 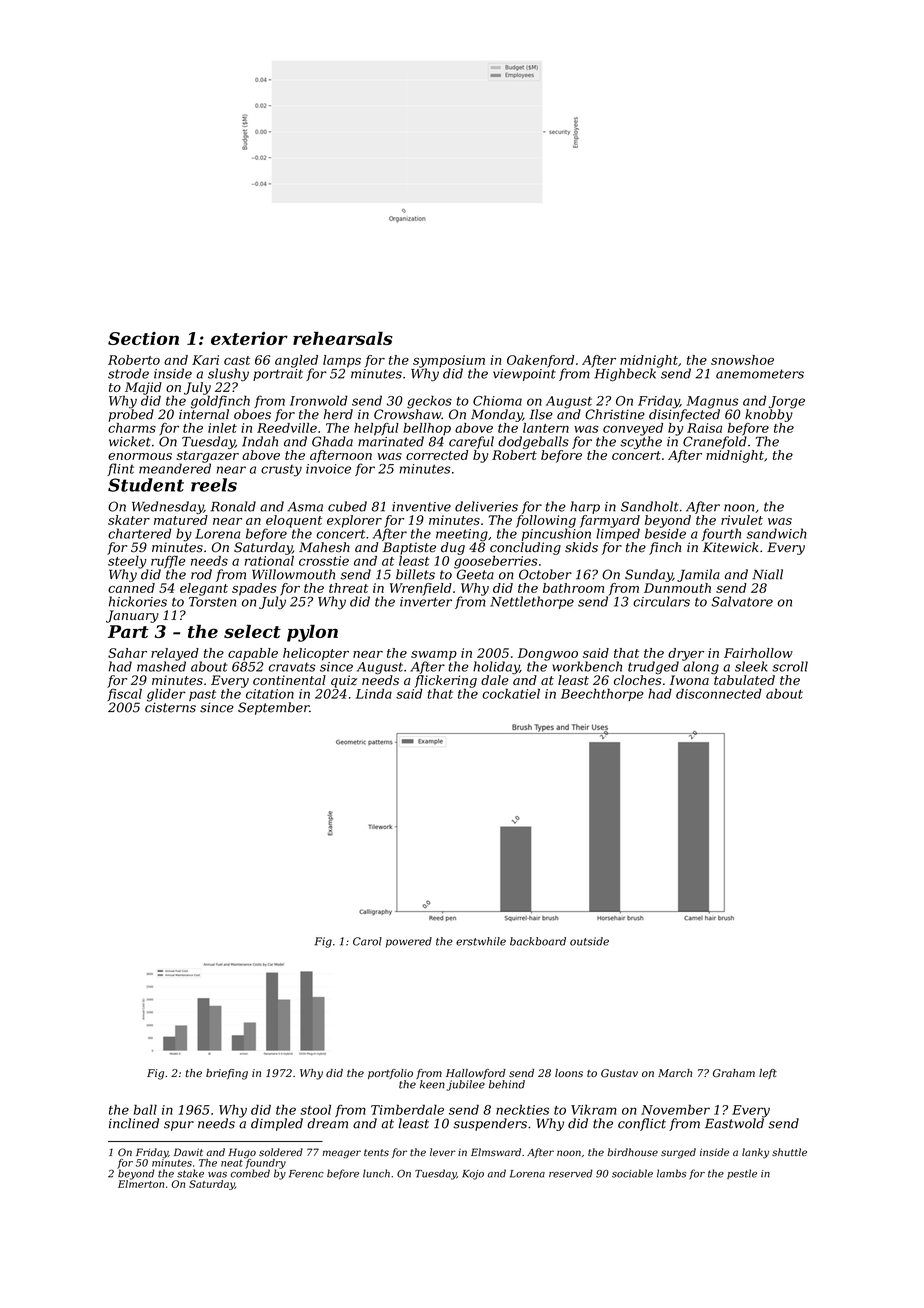 I want to click on Elmerton, so click(x=141, y=1184).
